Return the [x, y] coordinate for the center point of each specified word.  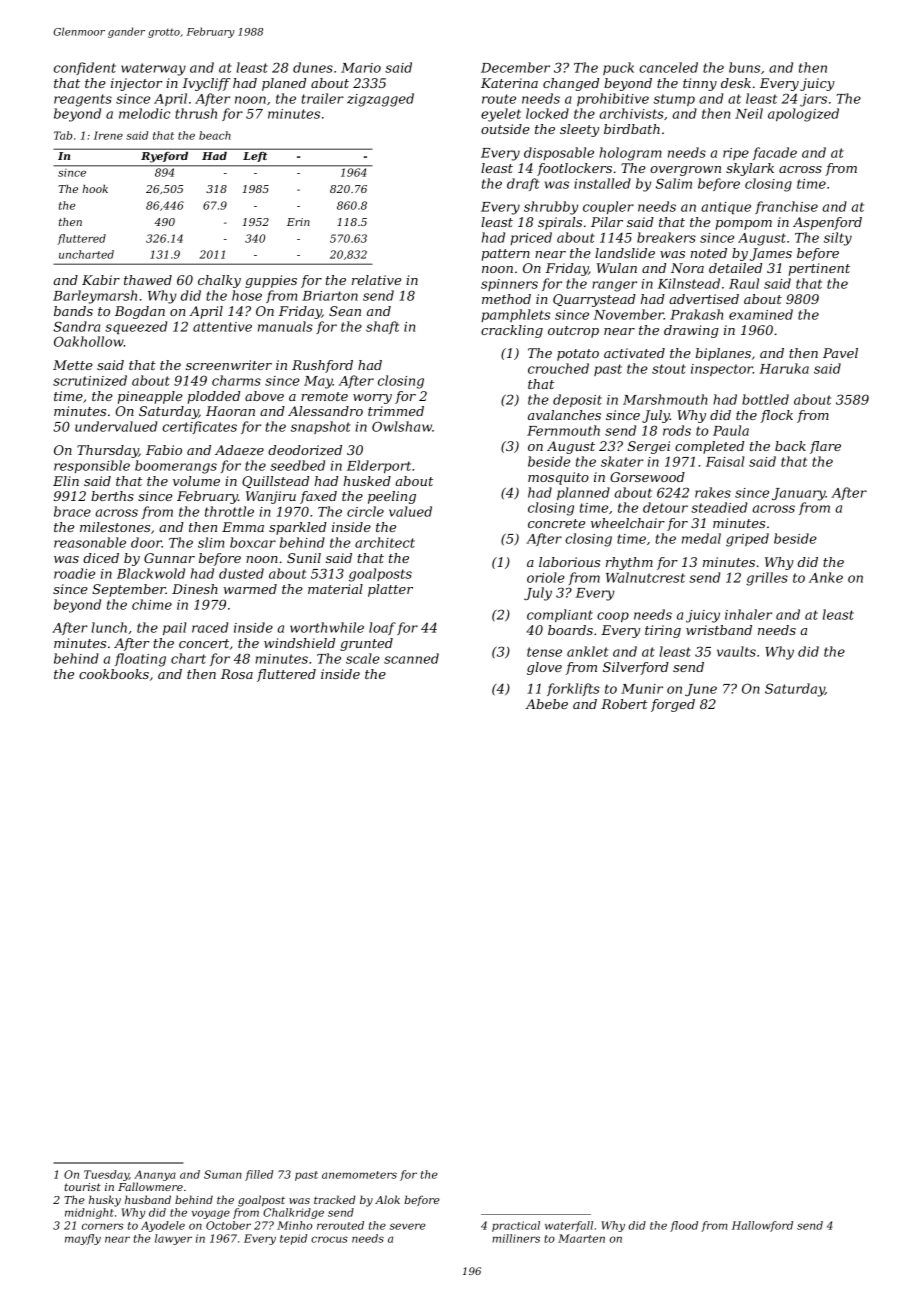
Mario [361, 68]
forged [673, 705]
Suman [223, 1174]
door [146, 542]
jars [813, 100]
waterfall [569, 1226]
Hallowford [762, 1226]
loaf [382, 628]
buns [744, 67]
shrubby [551, 208]
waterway [153, 69]
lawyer [173, 1239]
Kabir [101, 280]
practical [516, 1226]
